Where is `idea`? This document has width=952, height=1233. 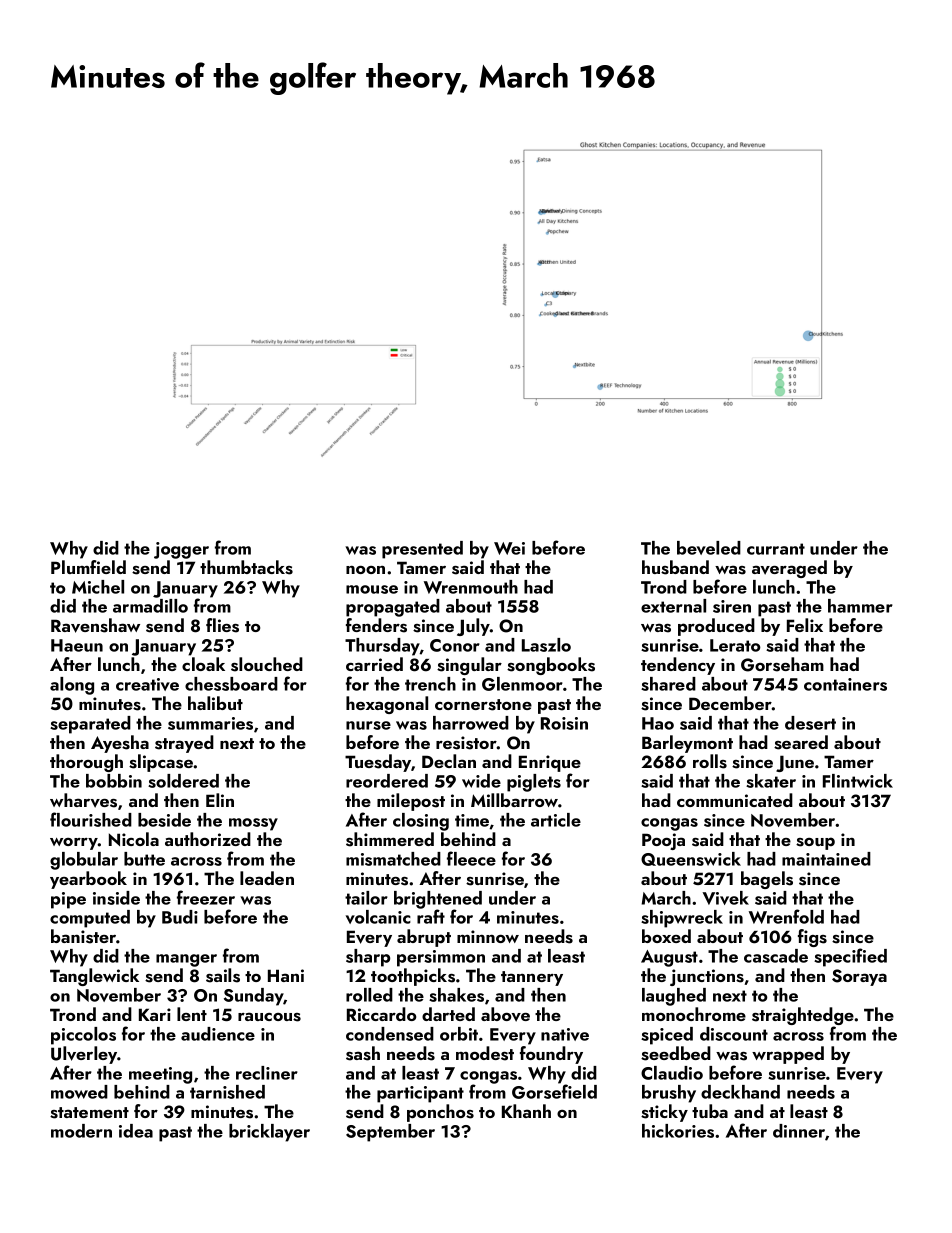
idea is located at coordinates (136, 1131).
